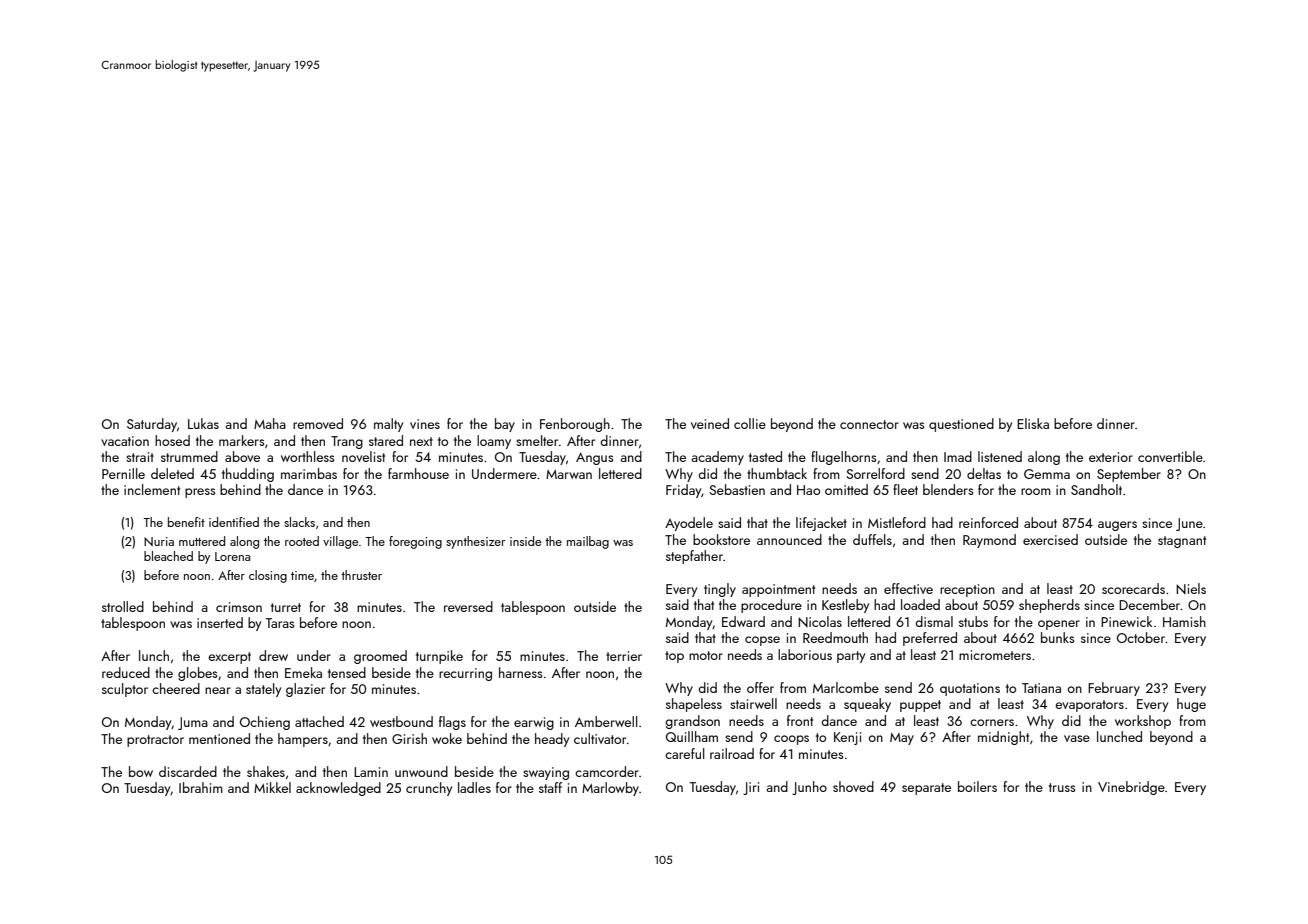 The image size is (1308, 924). Describe the element at coordinates (1033, 423) in the screenshot. I see `Eliska` at that location.
